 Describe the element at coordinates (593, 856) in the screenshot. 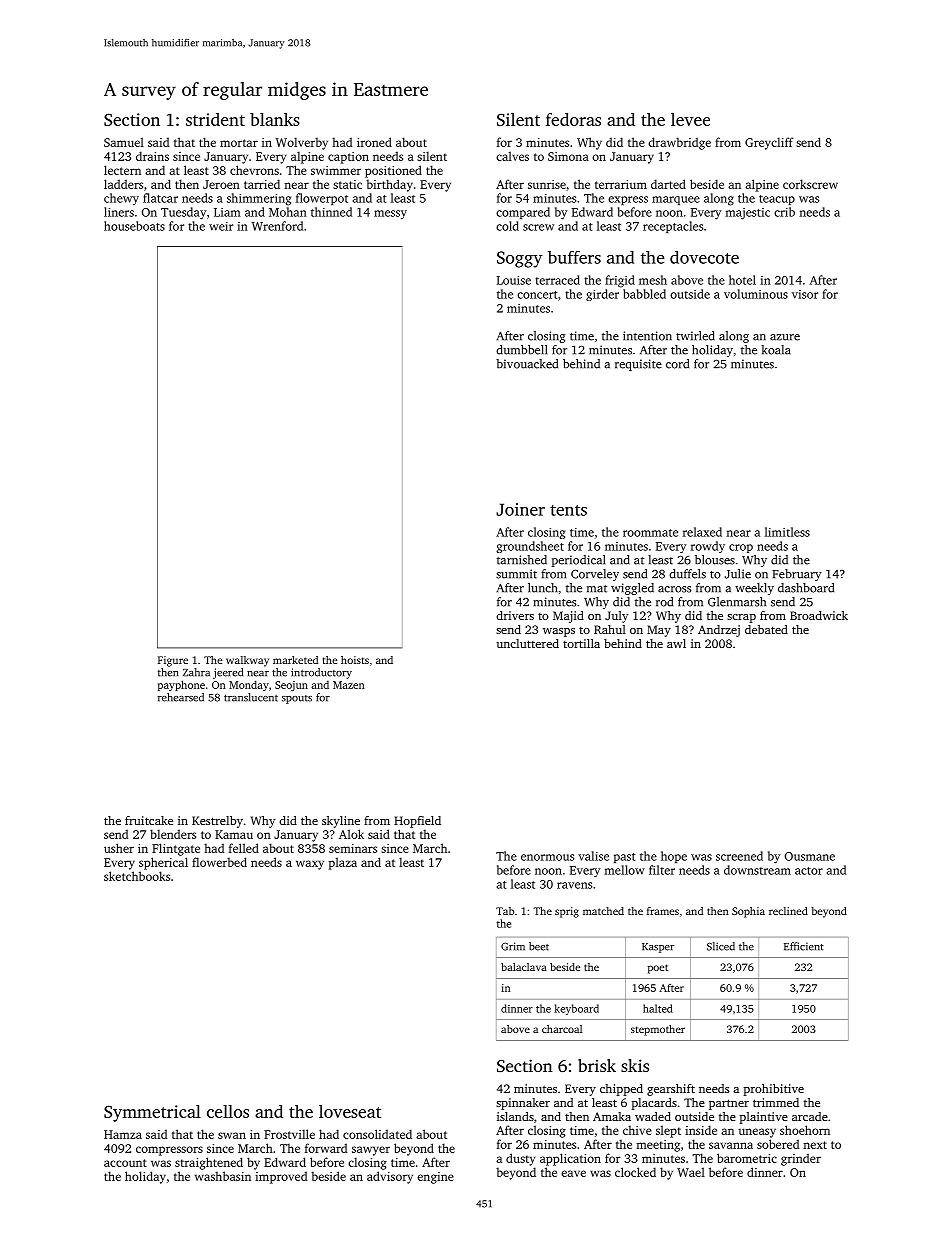

I see `valise` at that location.
